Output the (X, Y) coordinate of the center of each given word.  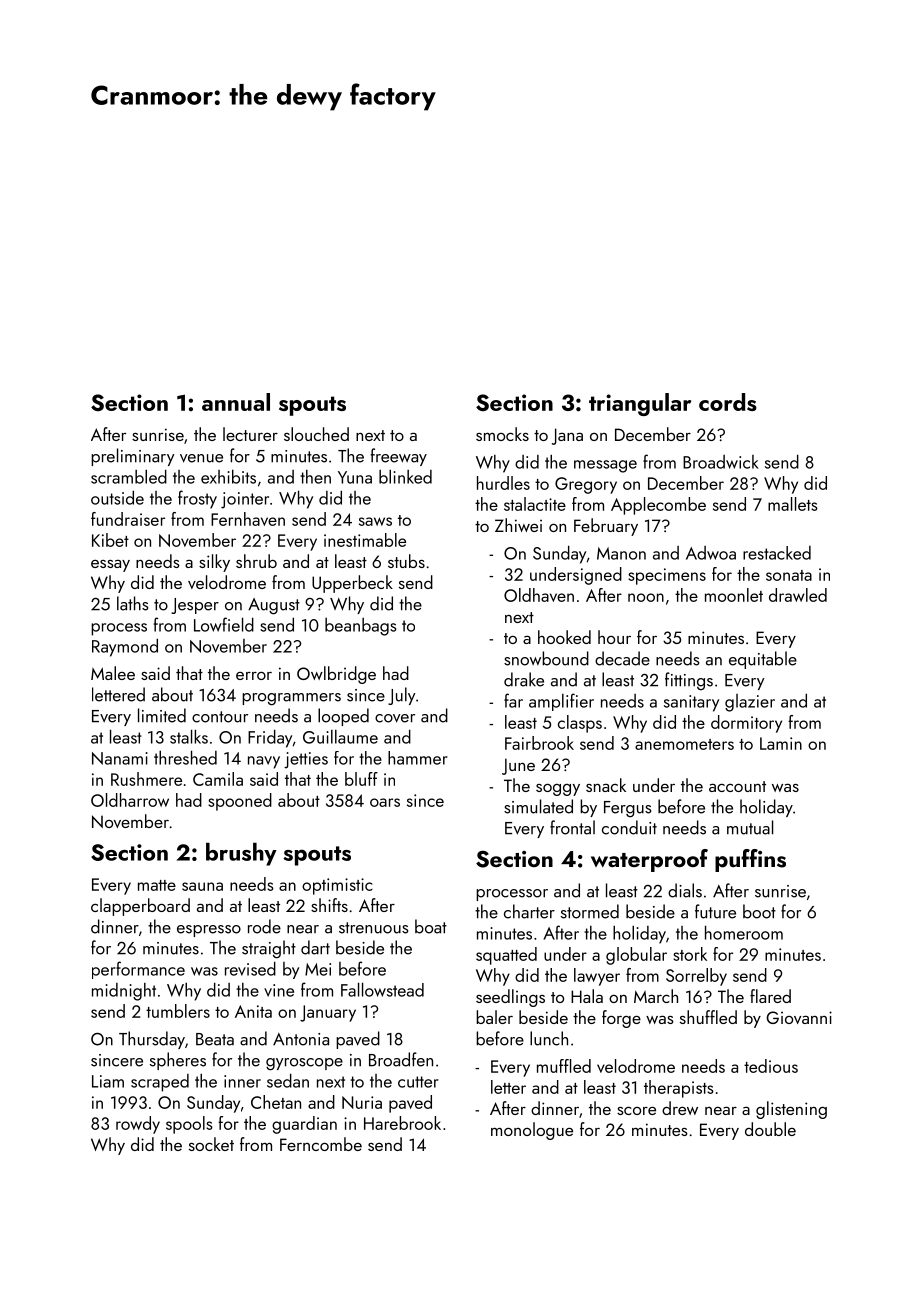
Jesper (195, 606)
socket (211, 1144)
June (518, 766)
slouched (316, 434)
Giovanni (799, 1017)
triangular (640, 404)
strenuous (374, 928)
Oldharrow (130, 800)
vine (279, 990)
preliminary (133, 457)
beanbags (361, 627)
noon (646, 597)
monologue (532, 1131)
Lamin (781, 743)
